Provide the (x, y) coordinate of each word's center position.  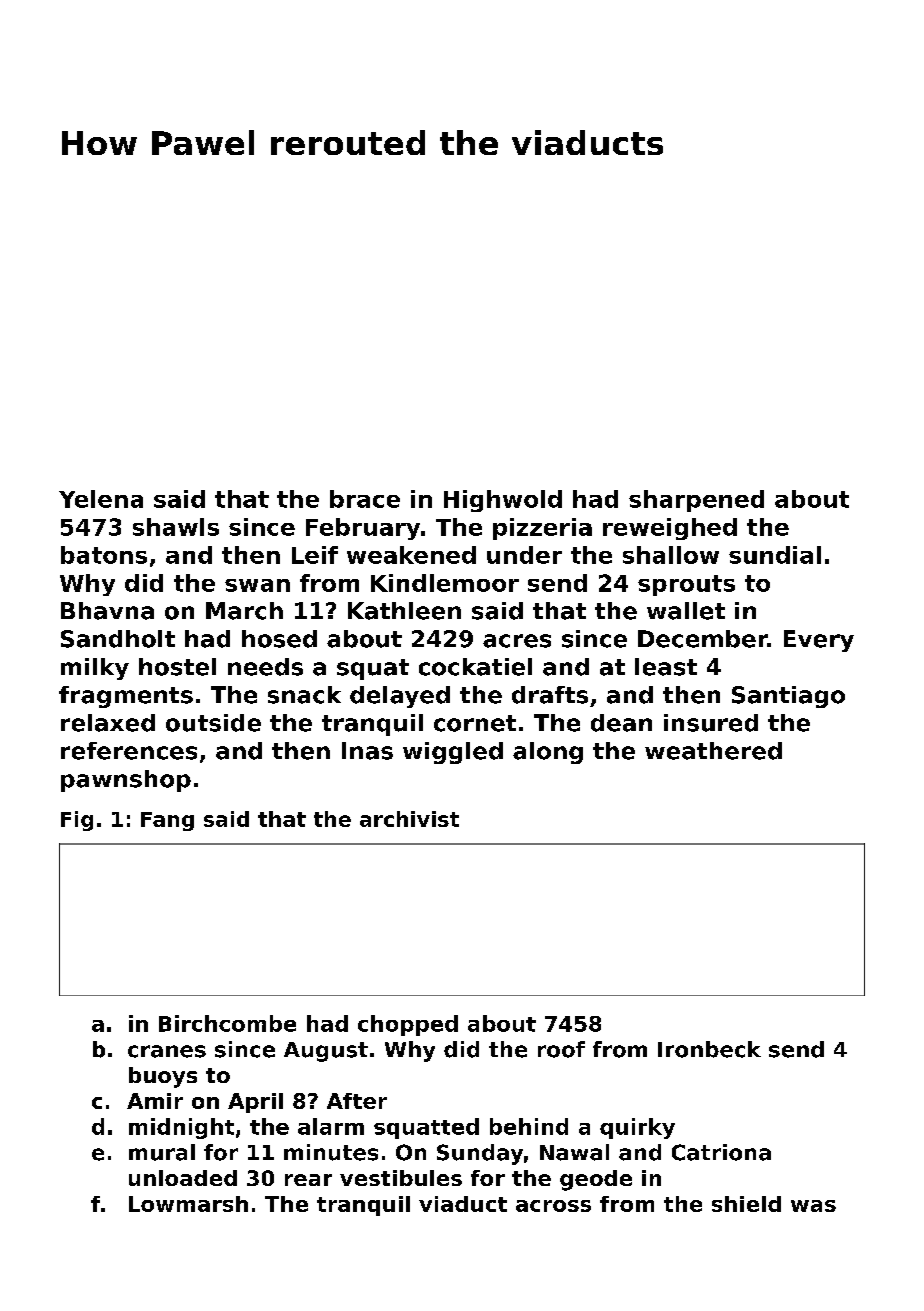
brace (365, 499)
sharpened (696, 501)
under (524, 555)
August (326, 1052)
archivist (409, 819)
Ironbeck (709, 1049)
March (244, 611)
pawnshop (126, 781)
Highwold (503, 501)
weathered (713, 751)
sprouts (686, 585)
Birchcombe (227, 1023)
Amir (155, 1101)
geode (596, 1180)
